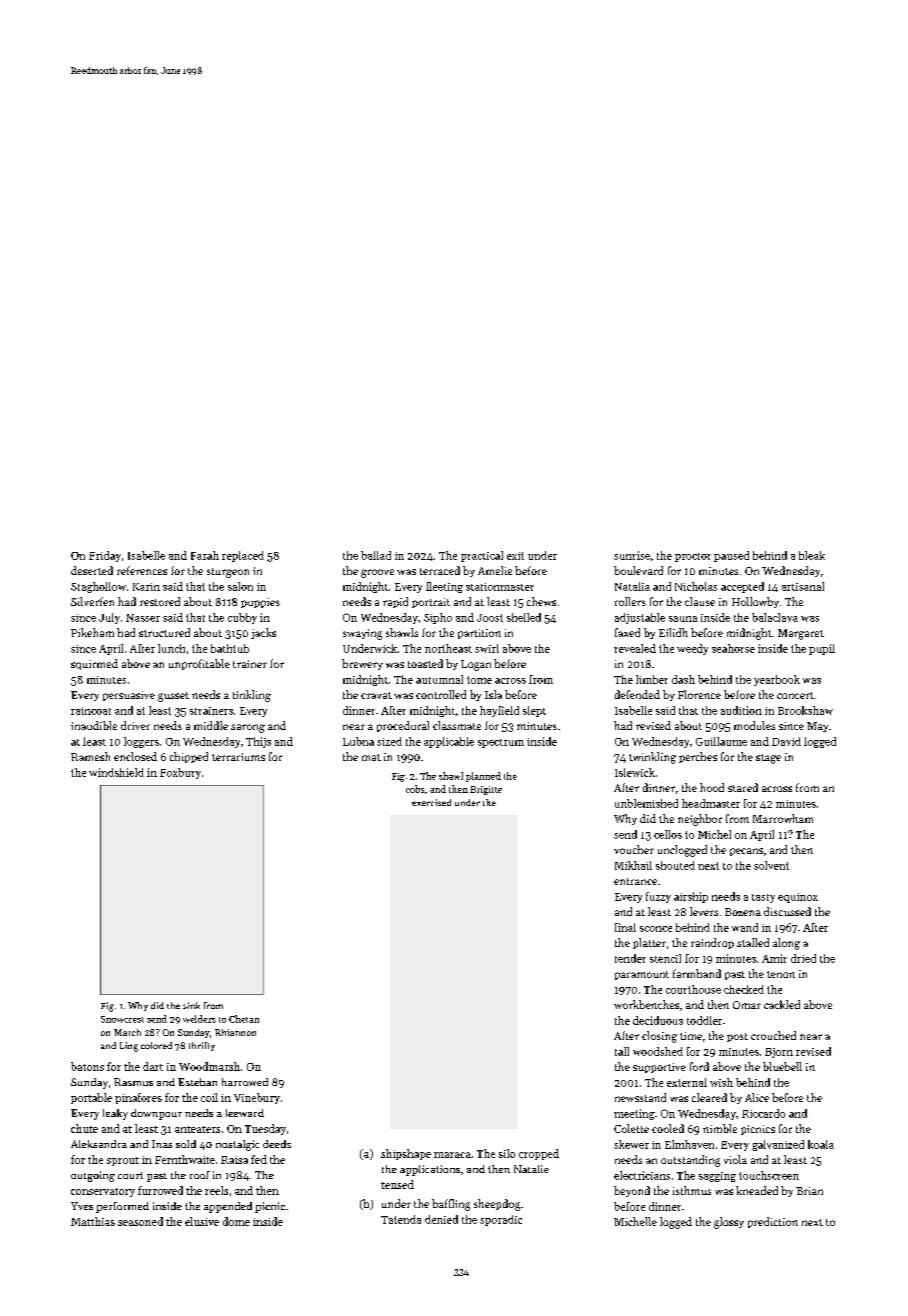 The height and width of the document is (1316, 908). What do you see at coordinates (729, 1223) in the document?
I see `glossy` at bounding box center [729, 1223].
